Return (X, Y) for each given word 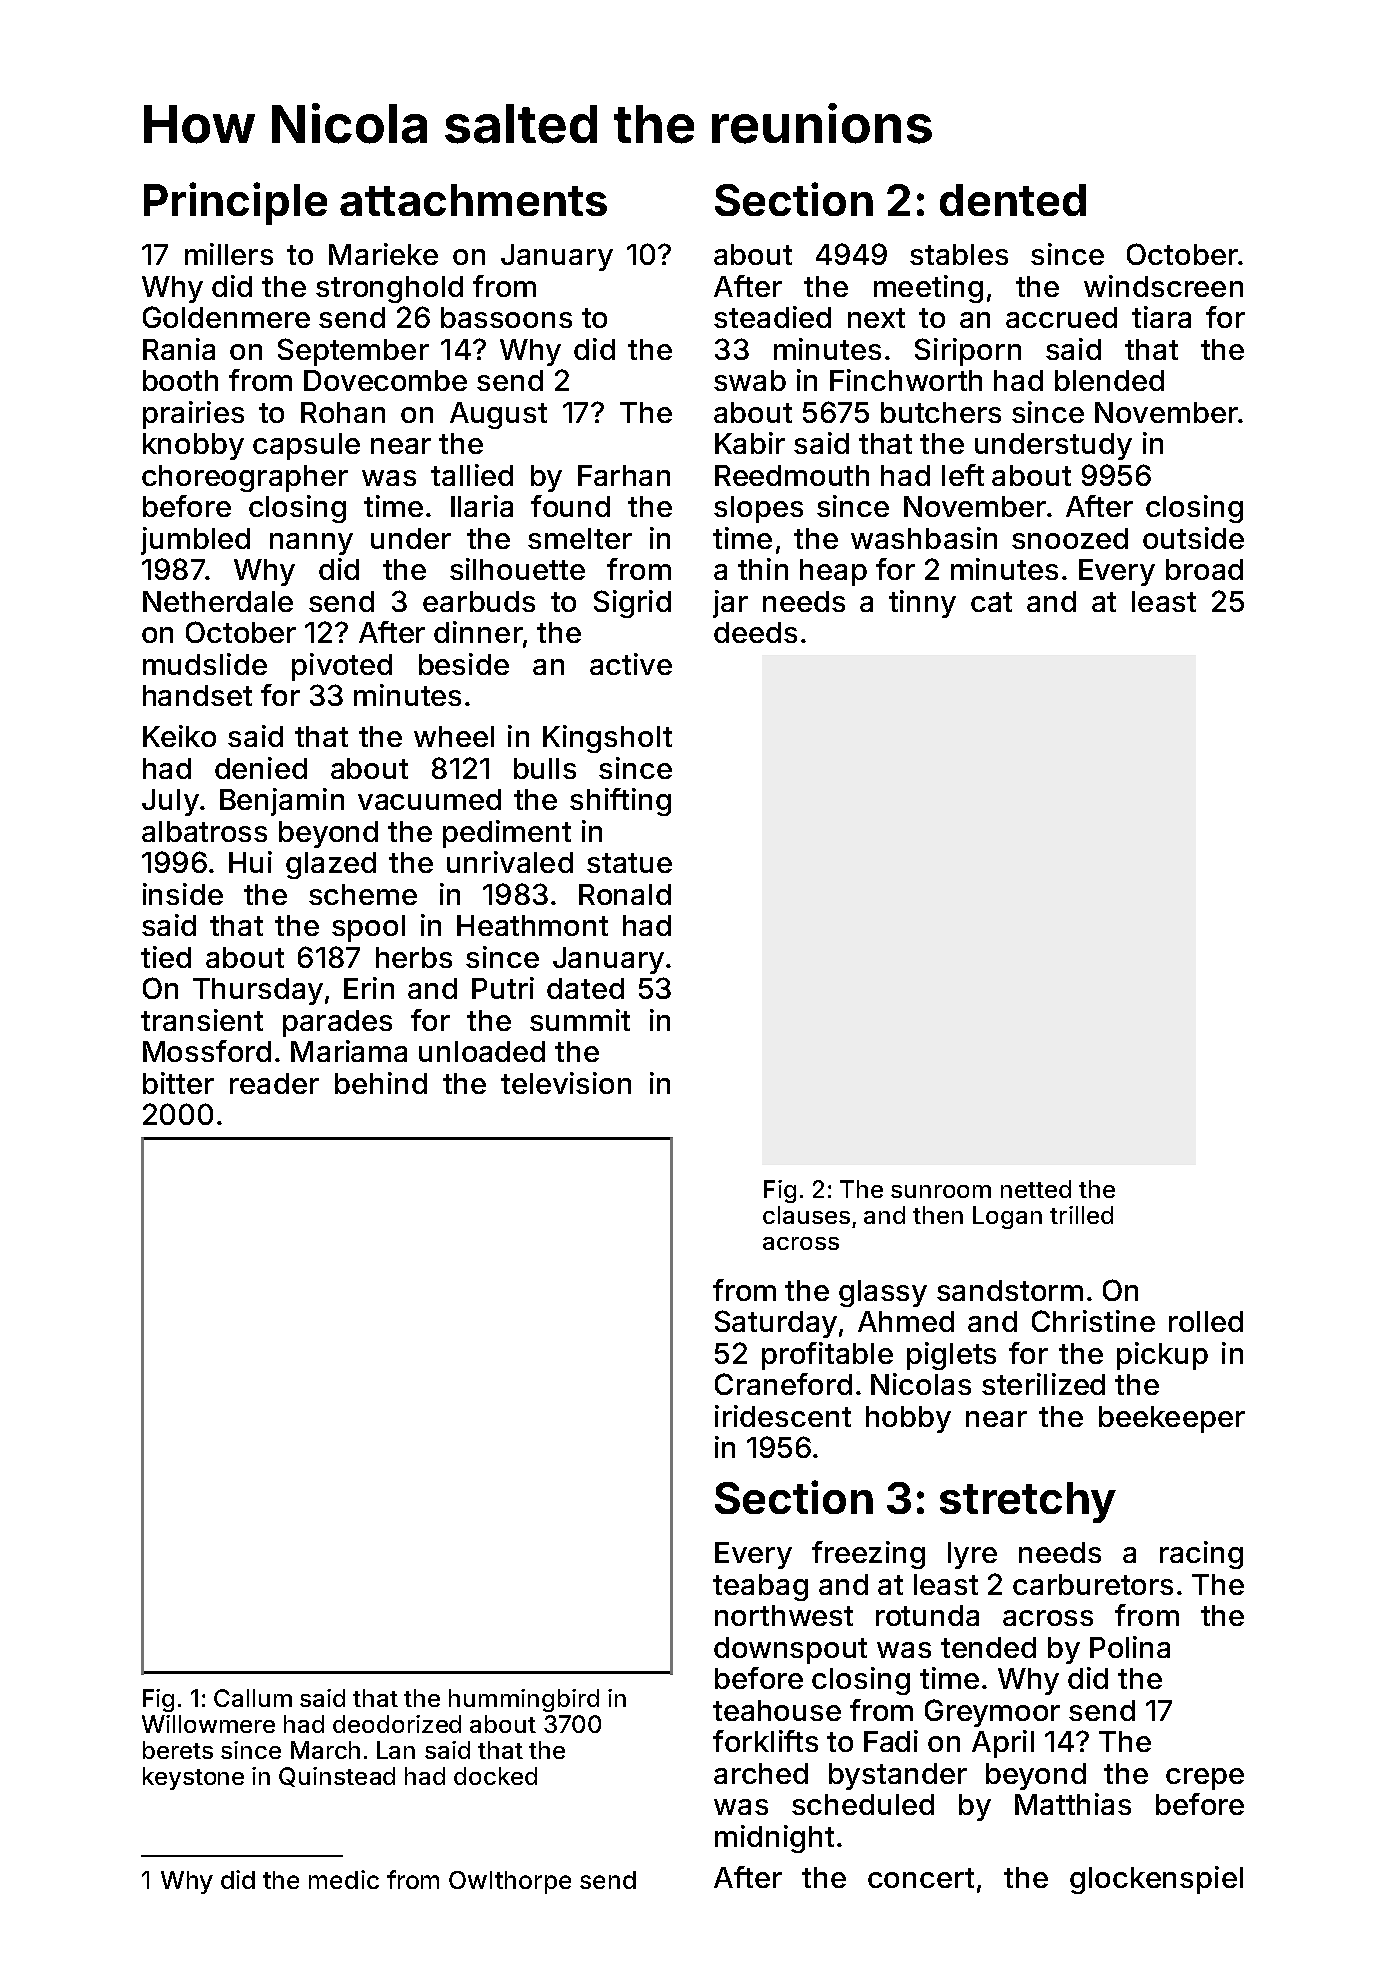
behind (381, 1083)
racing (1201, 1555)
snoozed (1070, 538)
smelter (580, 538)
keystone (193, 1778)
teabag (760, 1587)
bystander (898, 1776)
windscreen (1163, 286)
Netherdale (218, 601)
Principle (235, 203)
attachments (473, 200)
